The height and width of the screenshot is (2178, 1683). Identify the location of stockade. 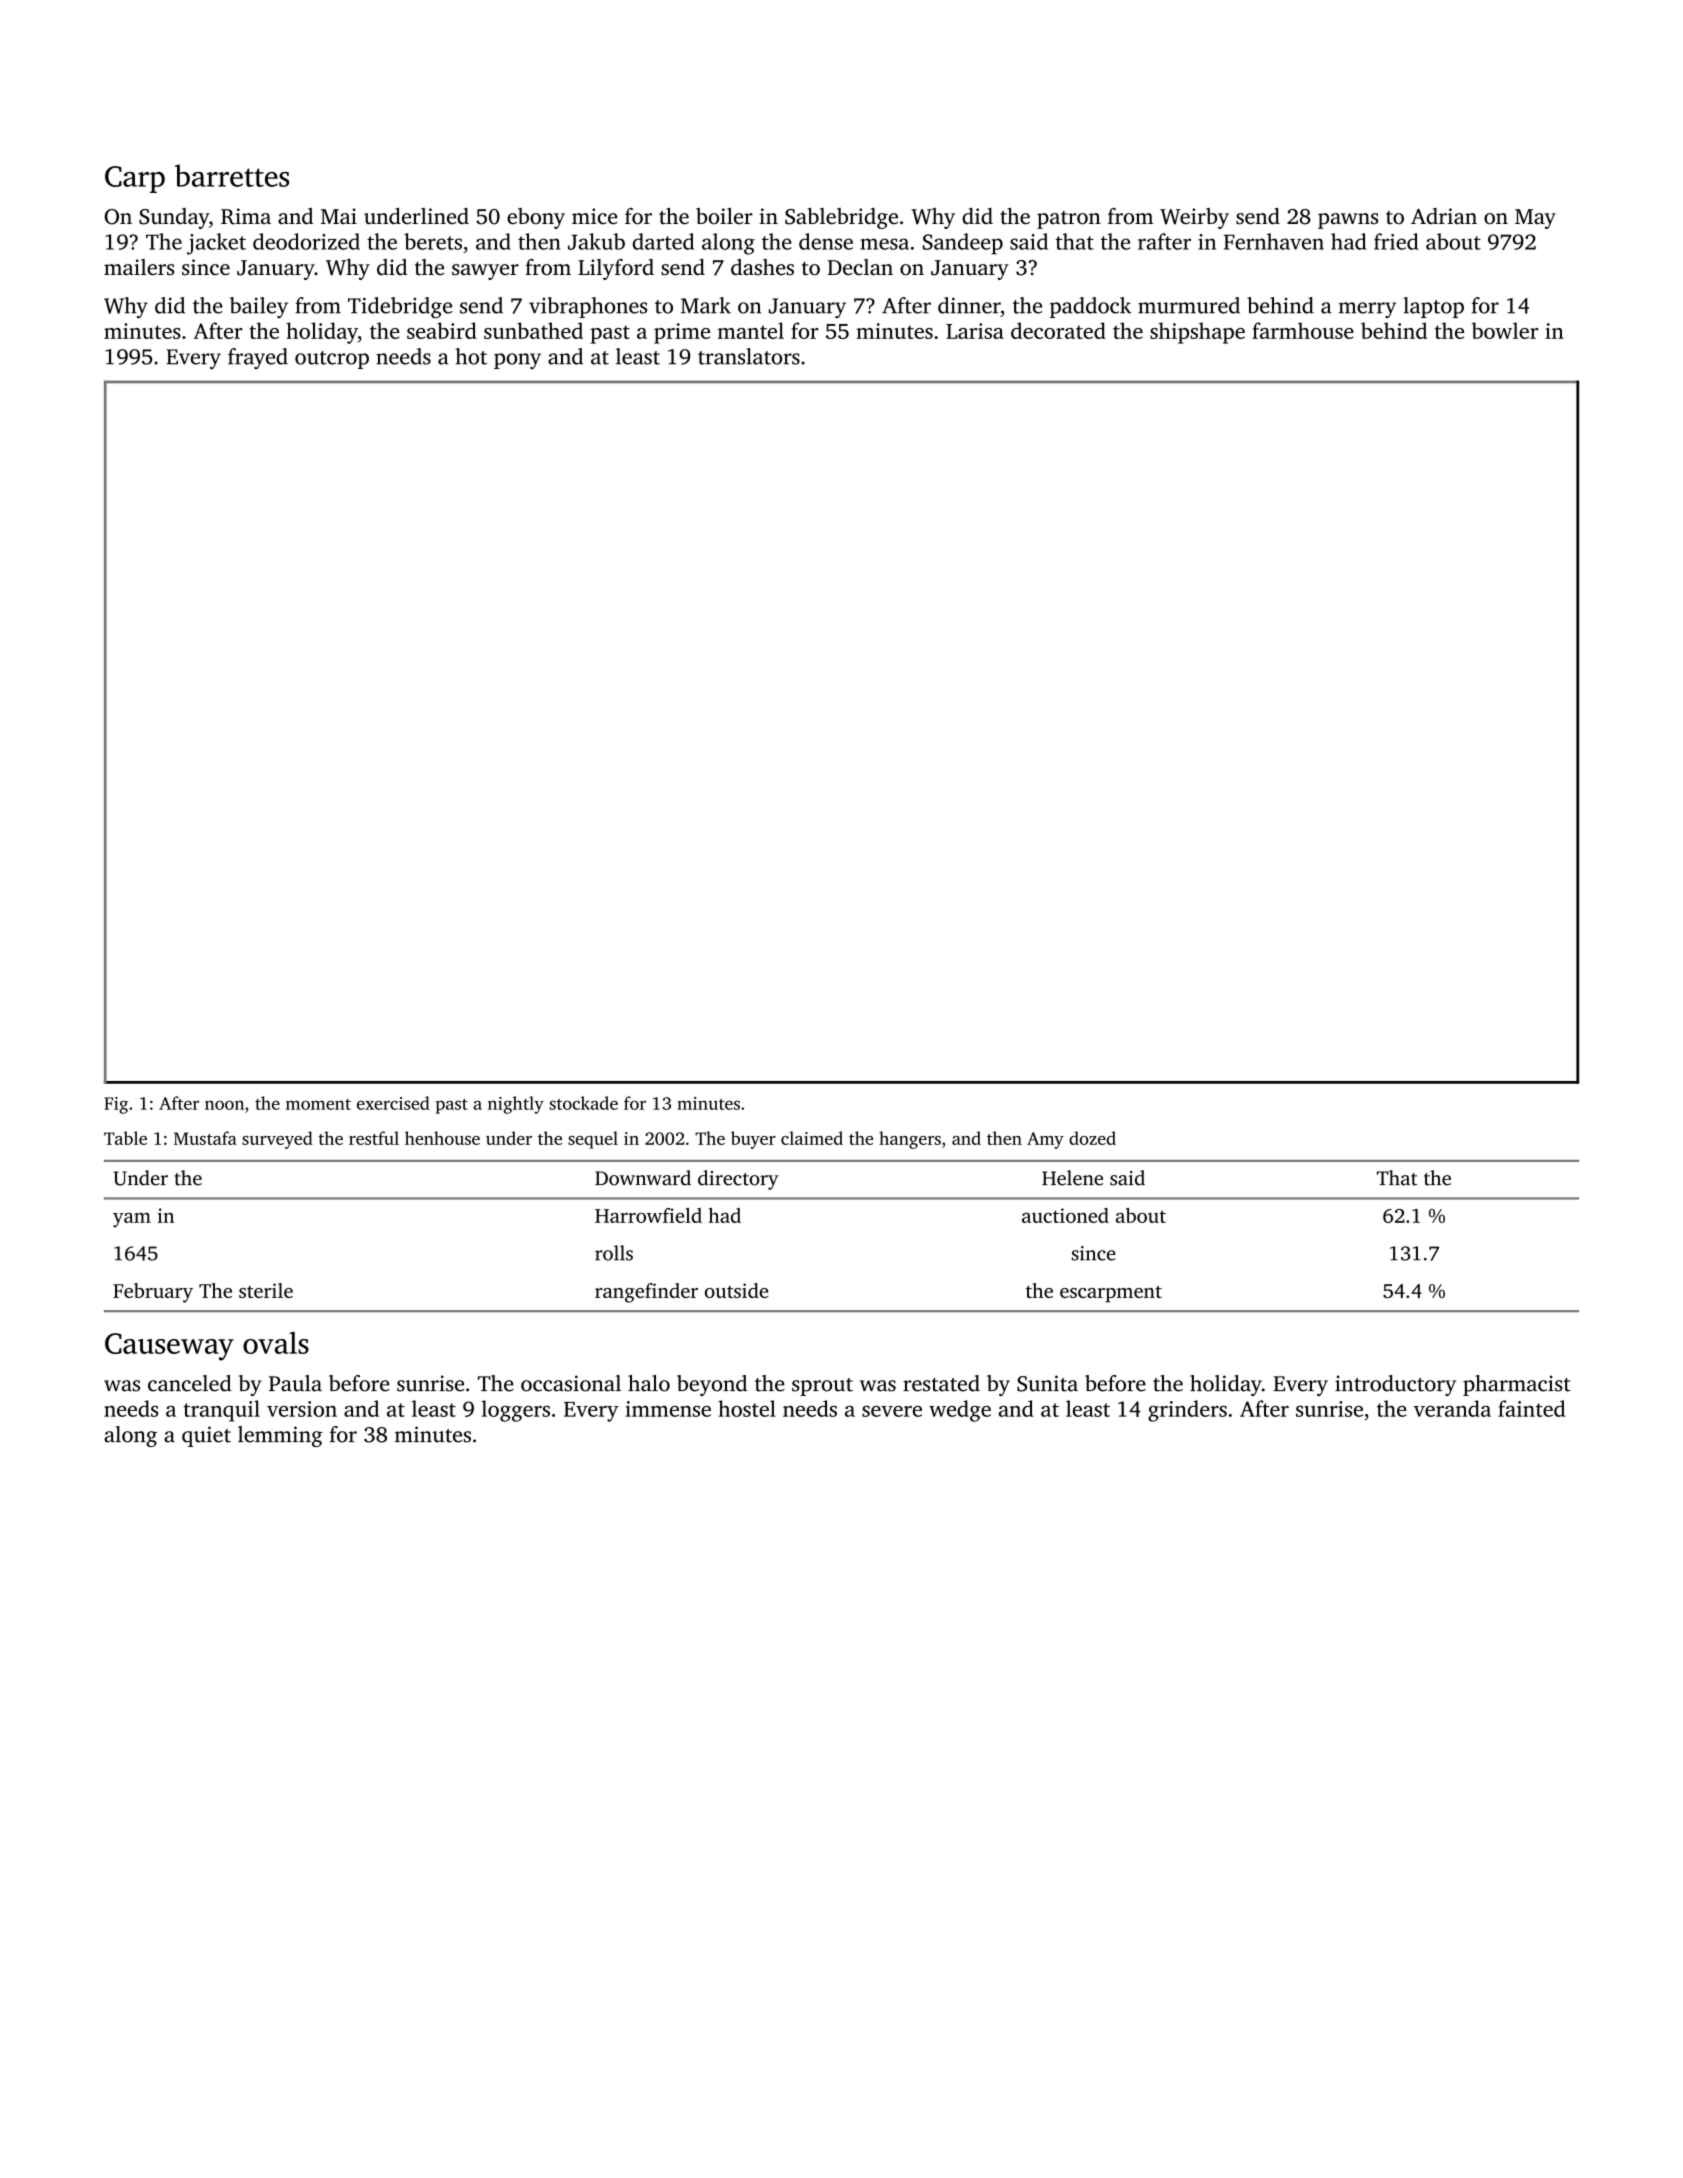
(583, 1103).
